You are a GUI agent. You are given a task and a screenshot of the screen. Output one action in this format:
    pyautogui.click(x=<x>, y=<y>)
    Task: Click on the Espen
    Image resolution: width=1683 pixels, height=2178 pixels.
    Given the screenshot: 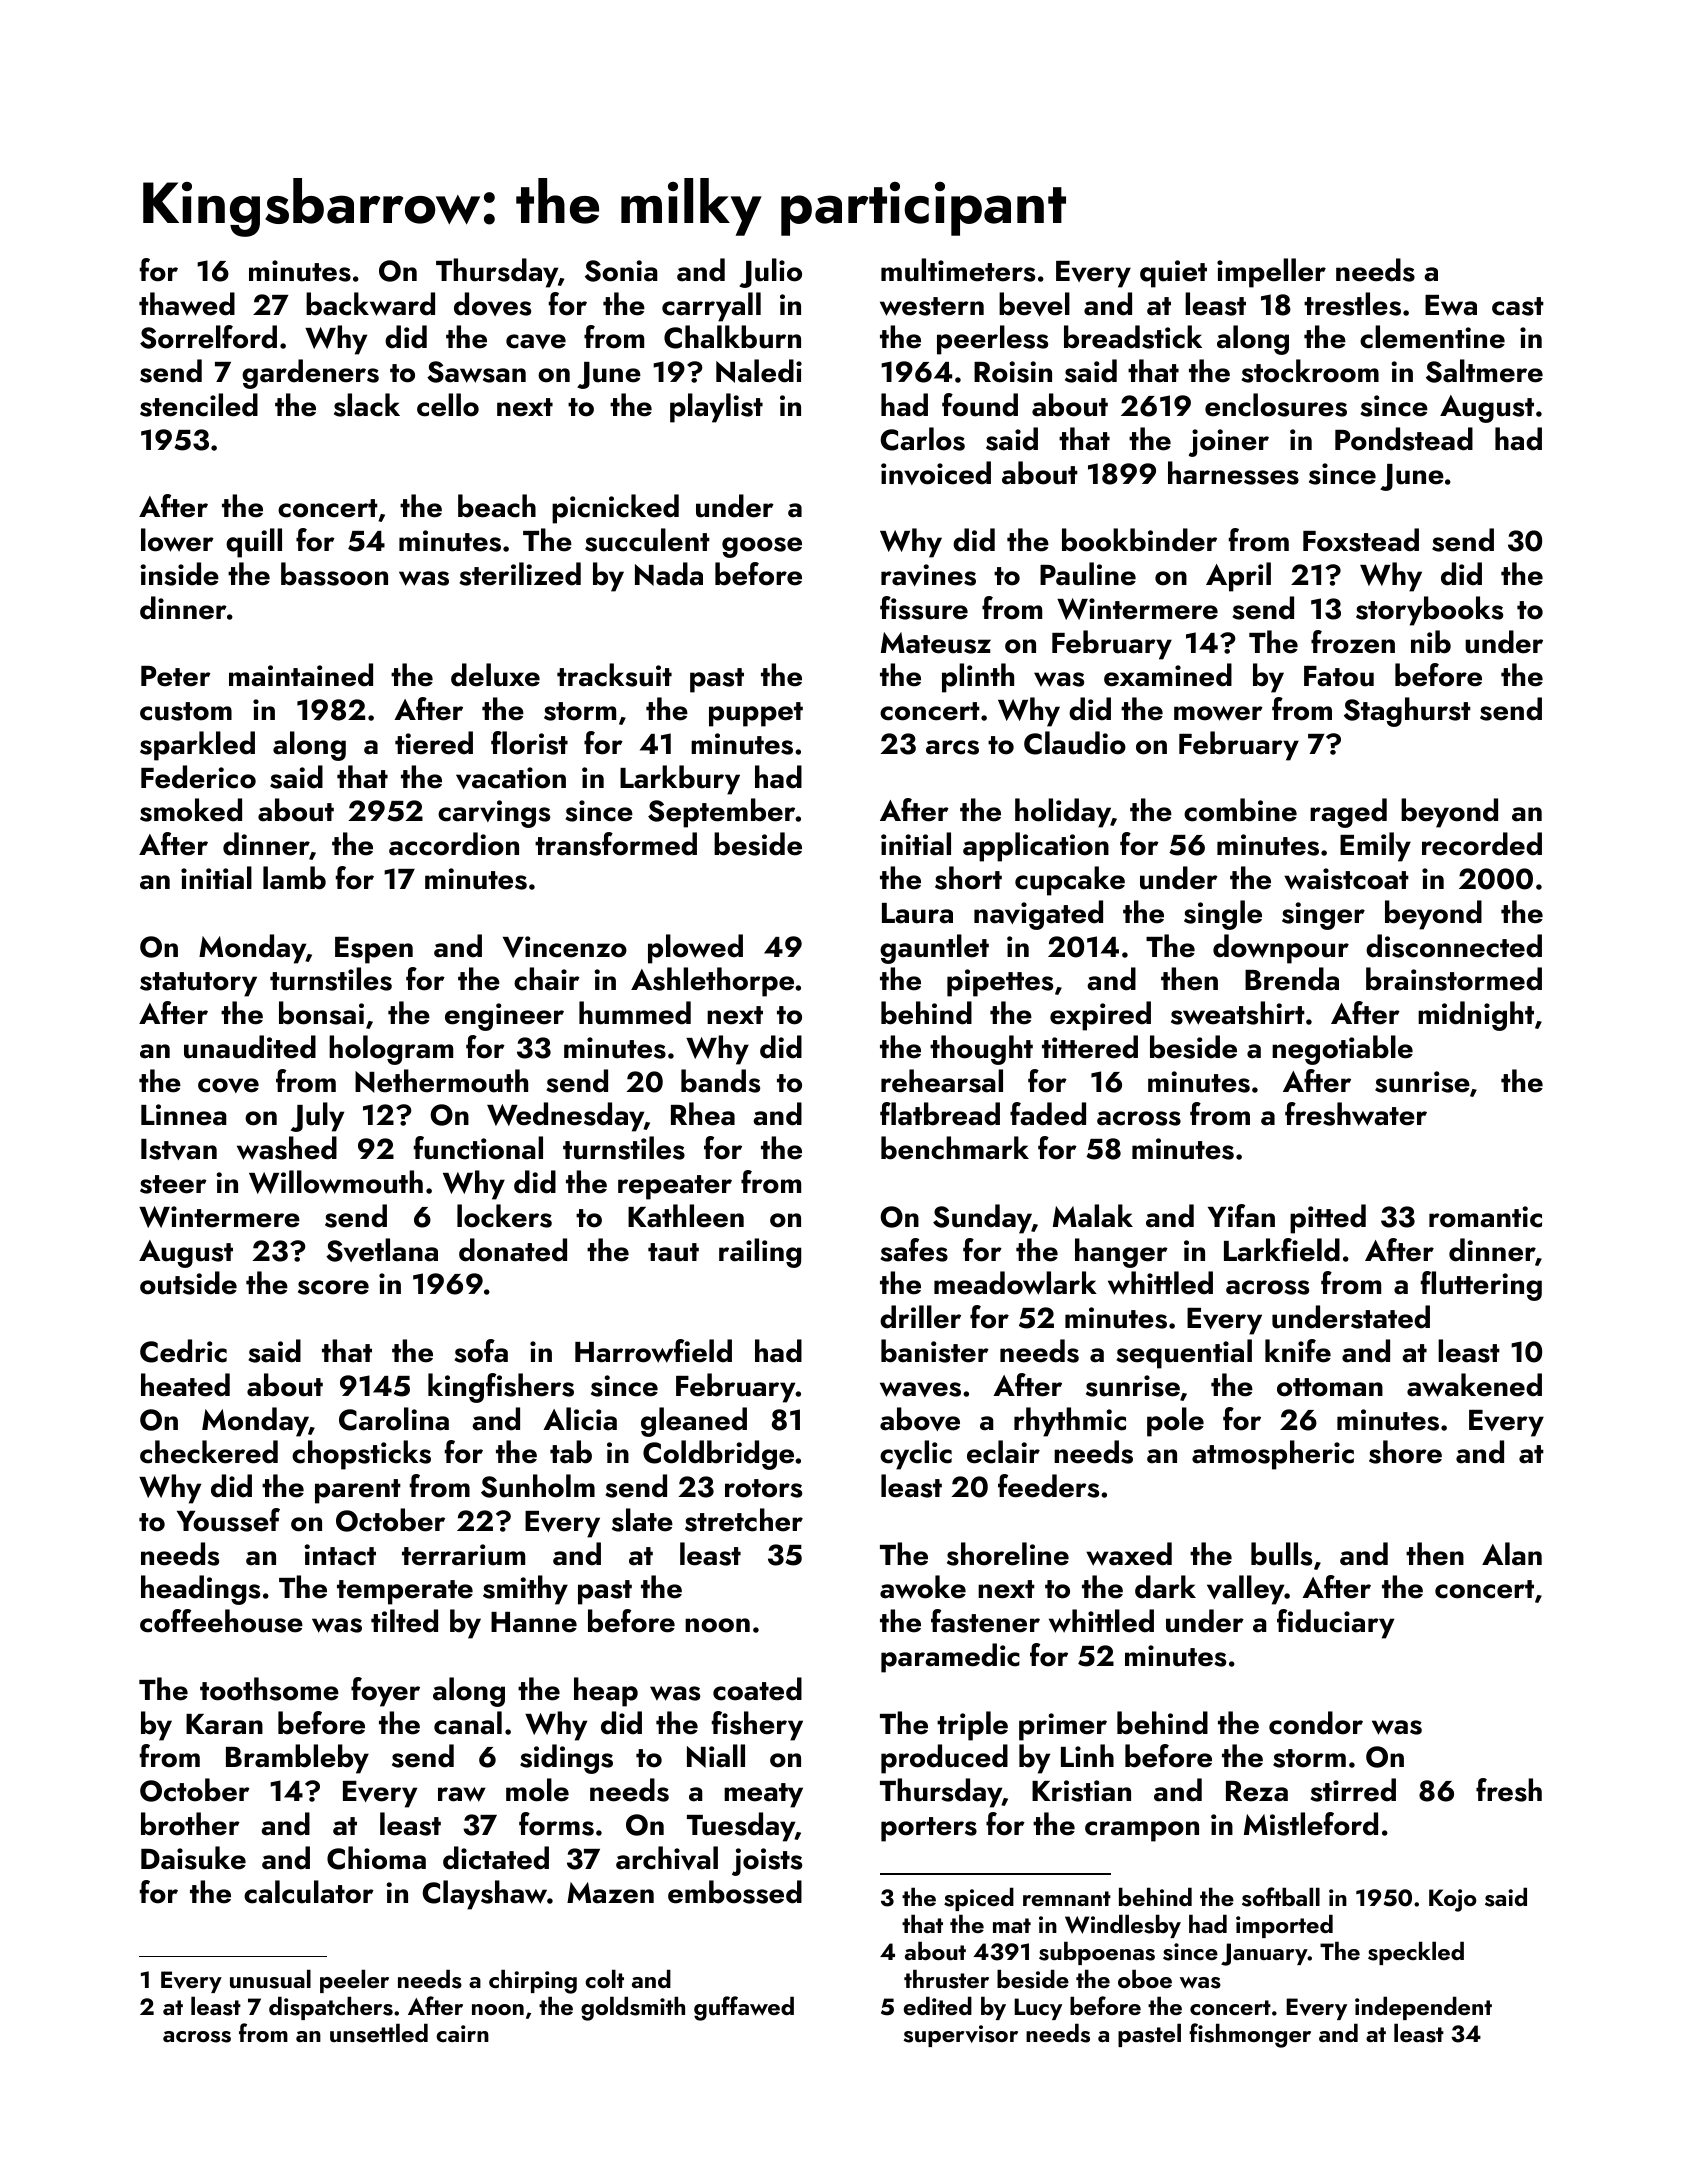 What is the action you would take?
    pyautogui.click(x=374, y=950)
